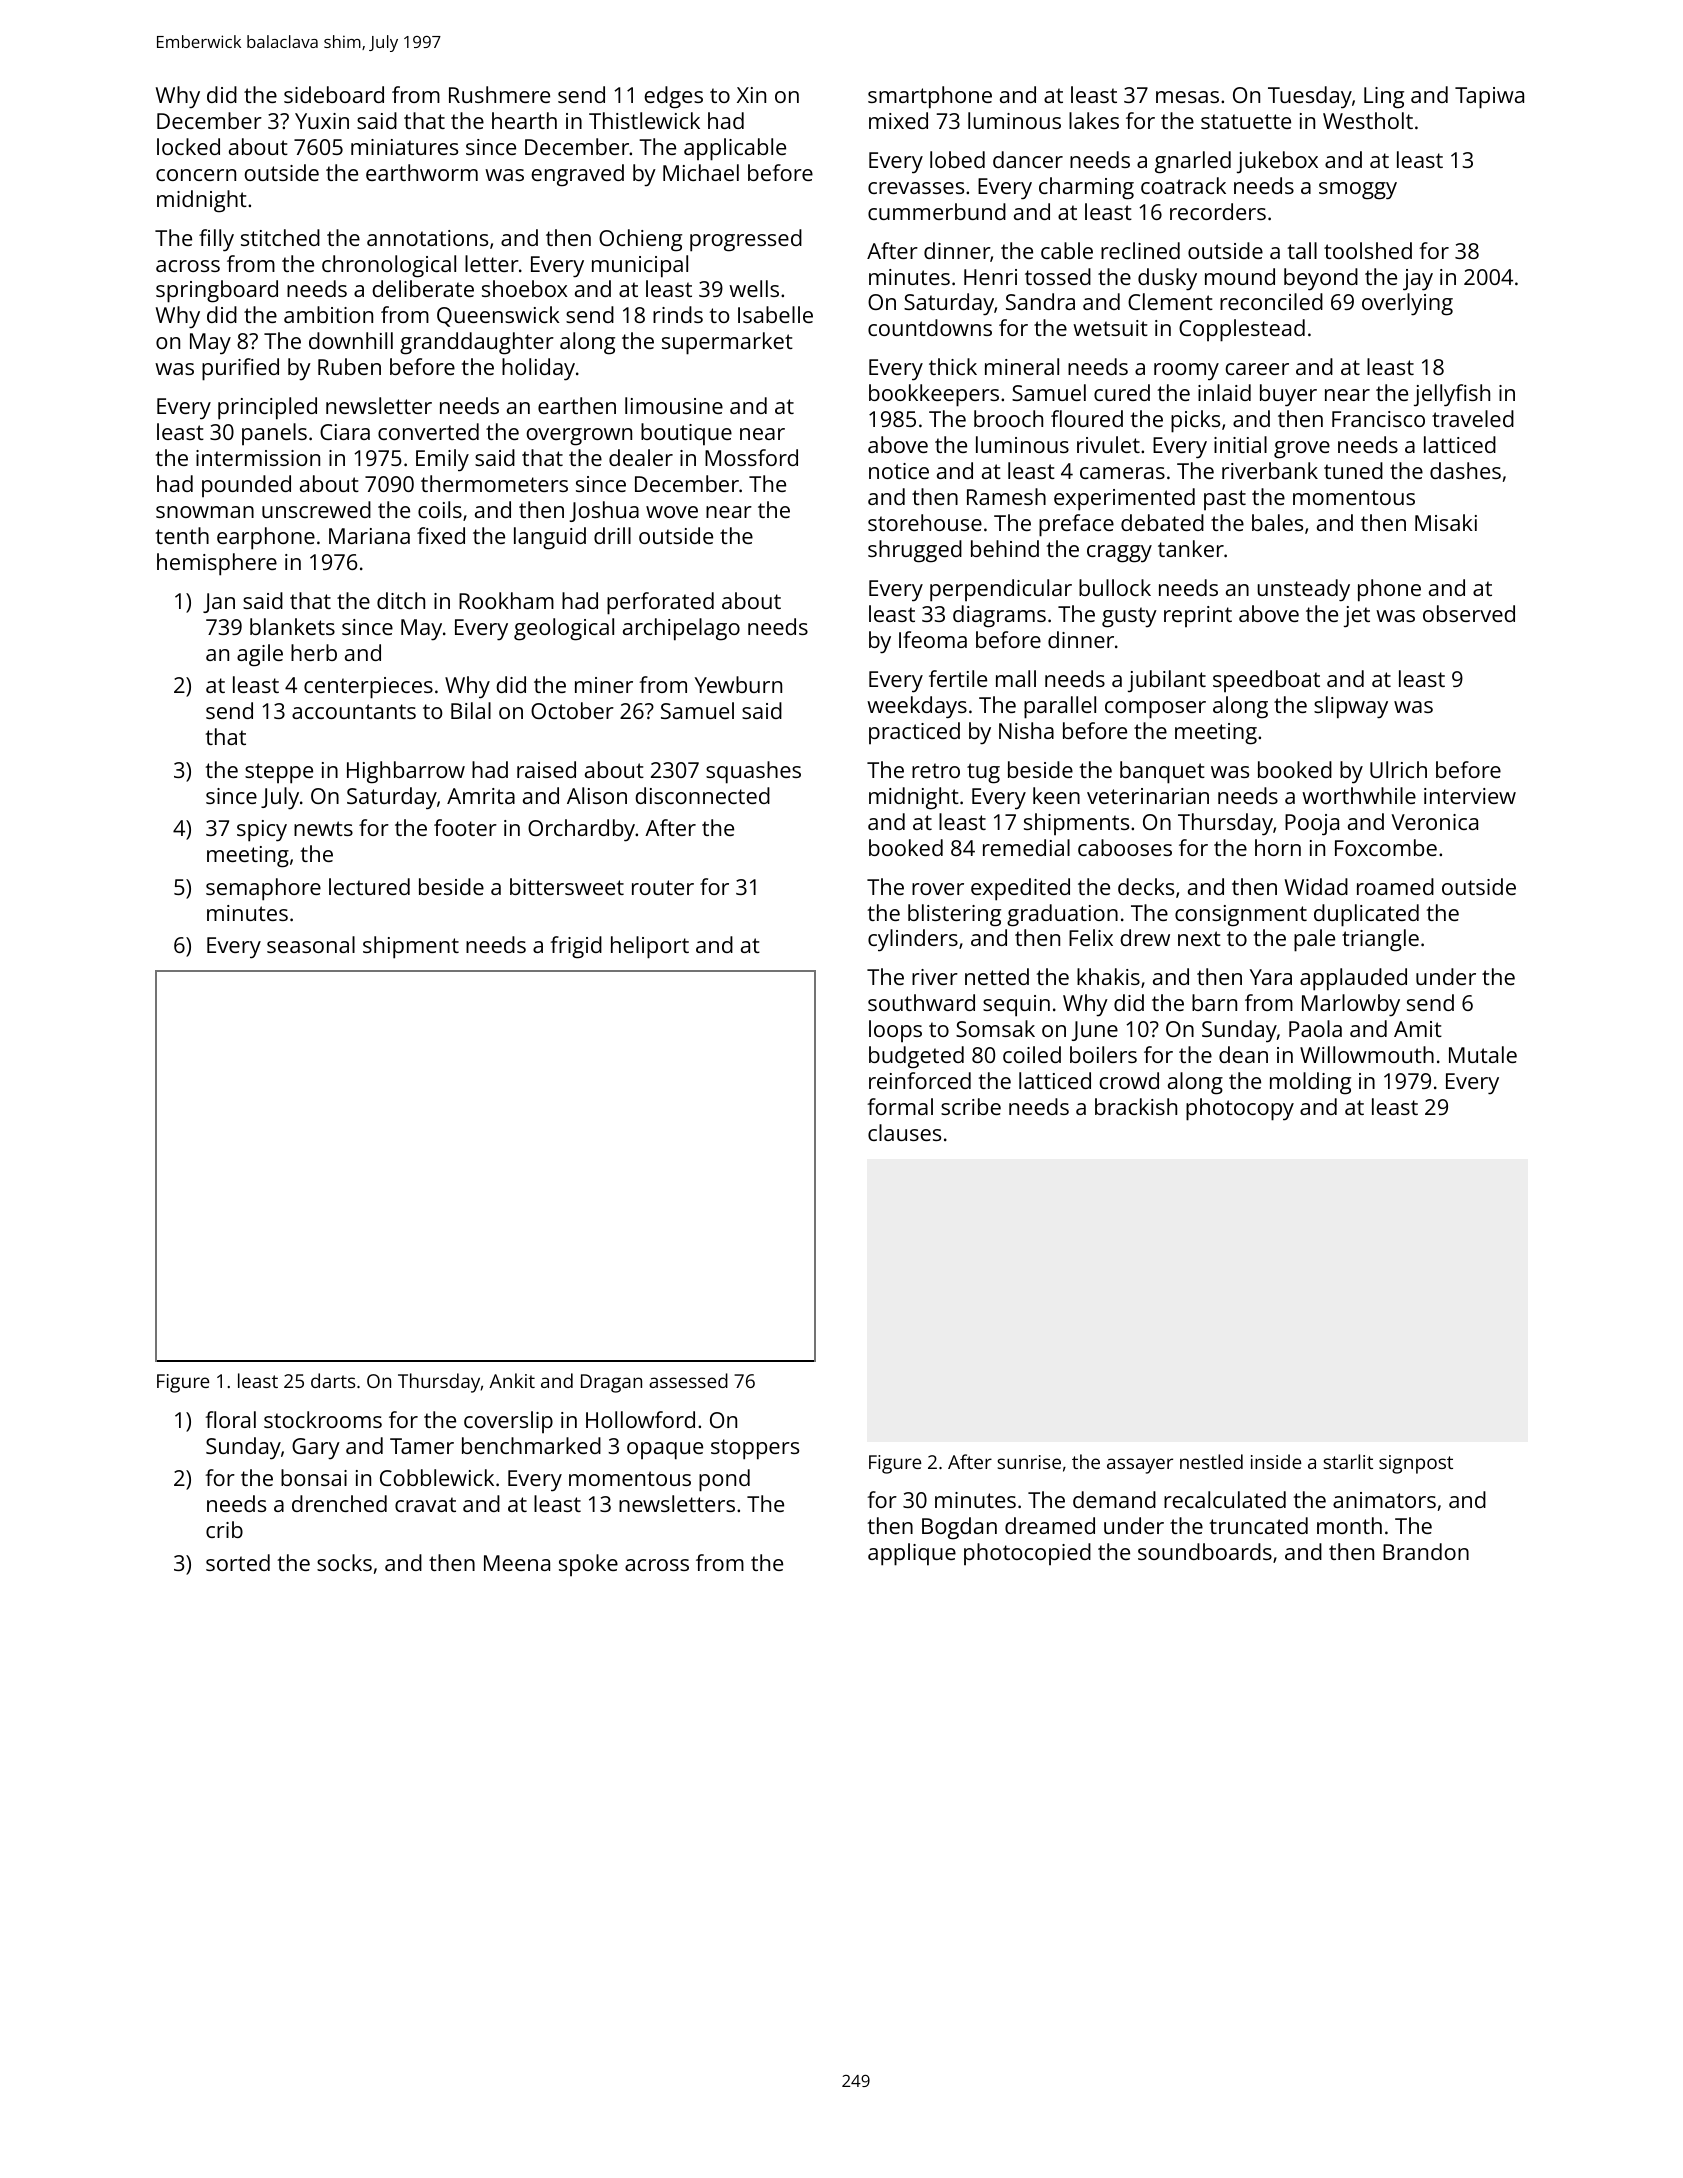  Describe the element at coordinates (1140, 1466) in the page. I see `assayer` at that location.
